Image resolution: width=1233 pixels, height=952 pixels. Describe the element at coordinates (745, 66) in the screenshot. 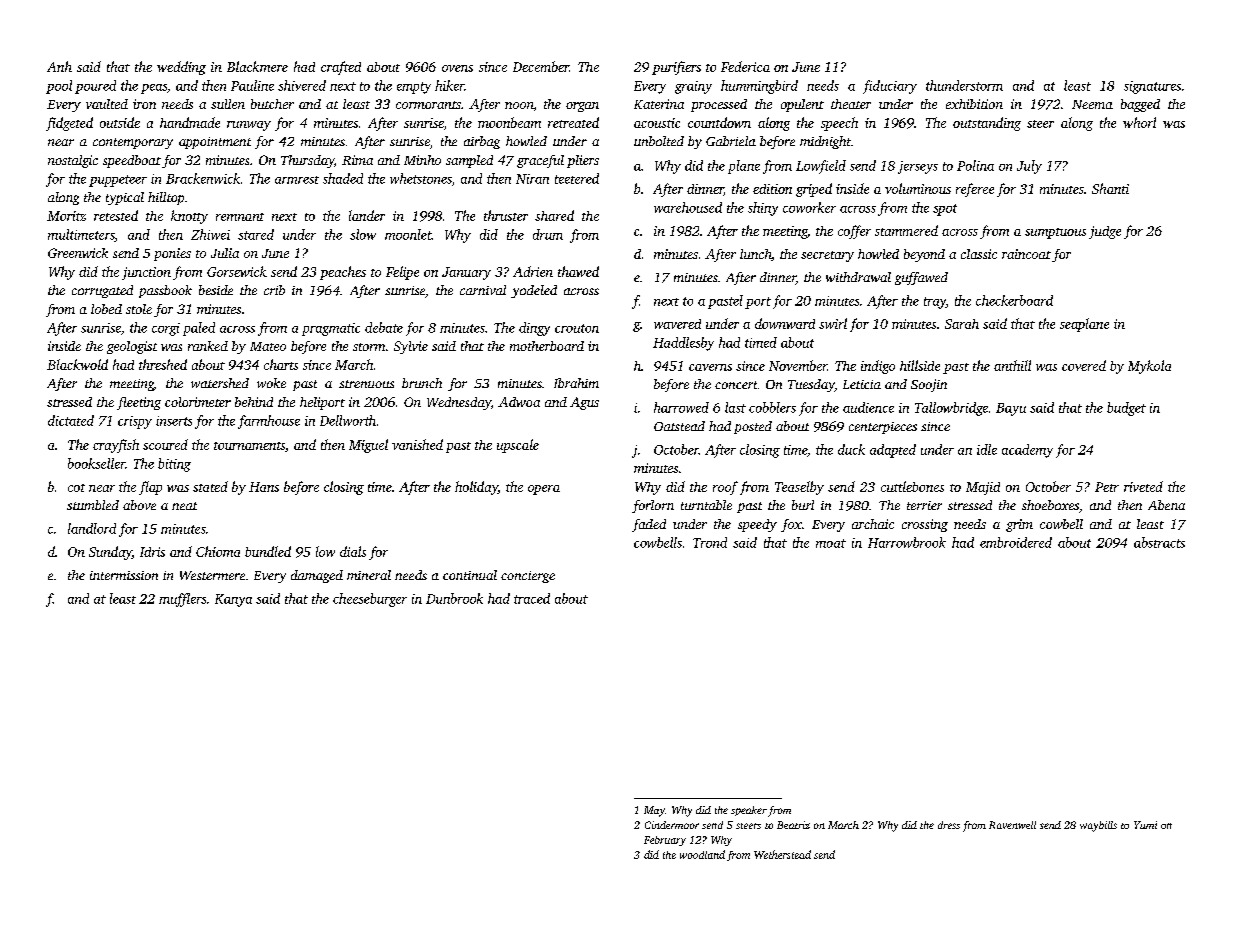

I see `Federica` at that location.
